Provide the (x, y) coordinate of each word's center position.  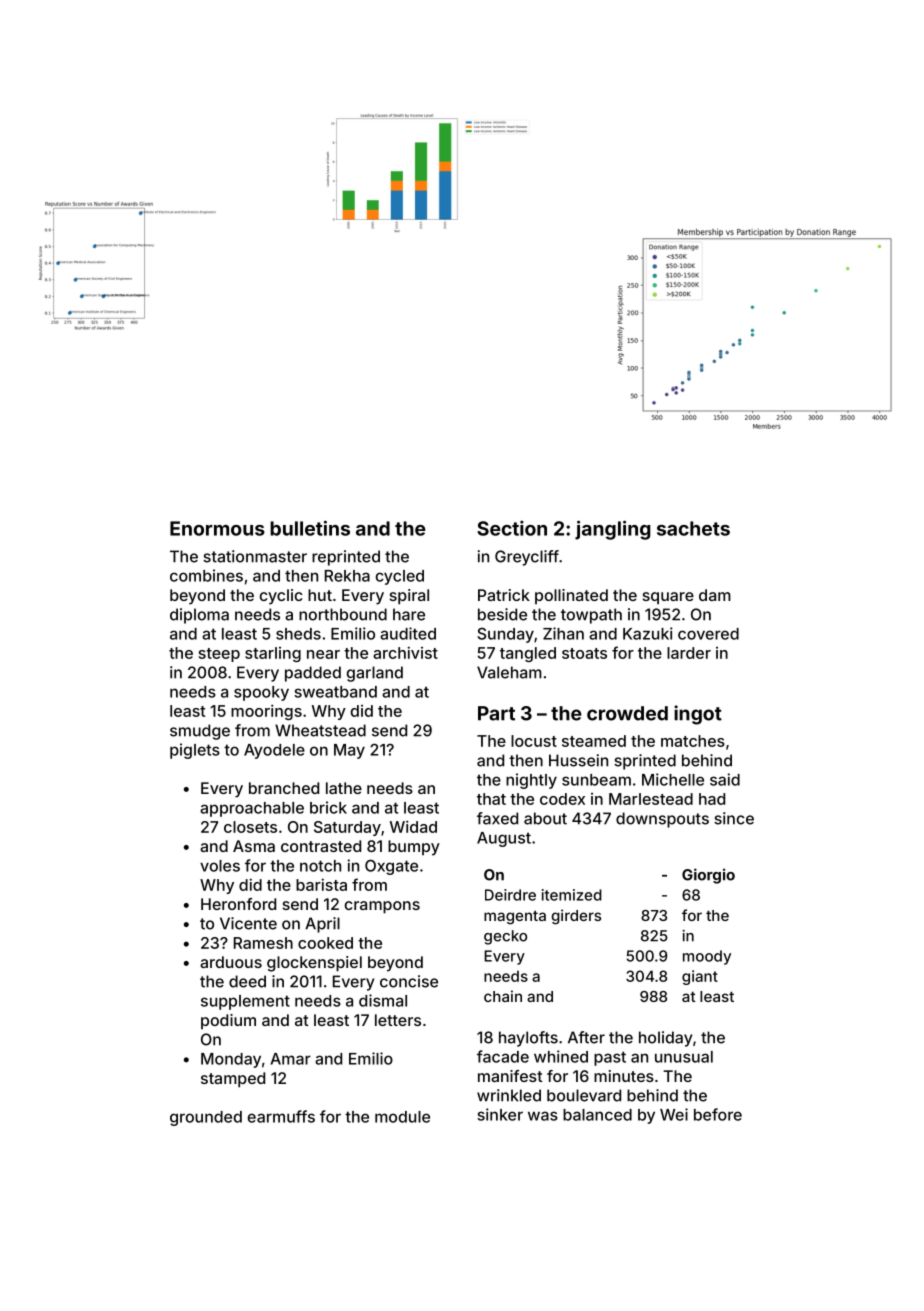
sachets (693, 528)
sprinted (645, 762)
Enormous (217, 528)
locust (534, 741)
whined (561, 1056)
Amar (290, 1059)
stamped (233, 1080)
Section (512, 528)
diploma (199, 616)
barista (321, 884)
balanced (597, 1115)
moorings (266, 712)
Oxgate (391, 867)
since (734, 818)
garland (375, 674)
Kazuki (648, 633)
